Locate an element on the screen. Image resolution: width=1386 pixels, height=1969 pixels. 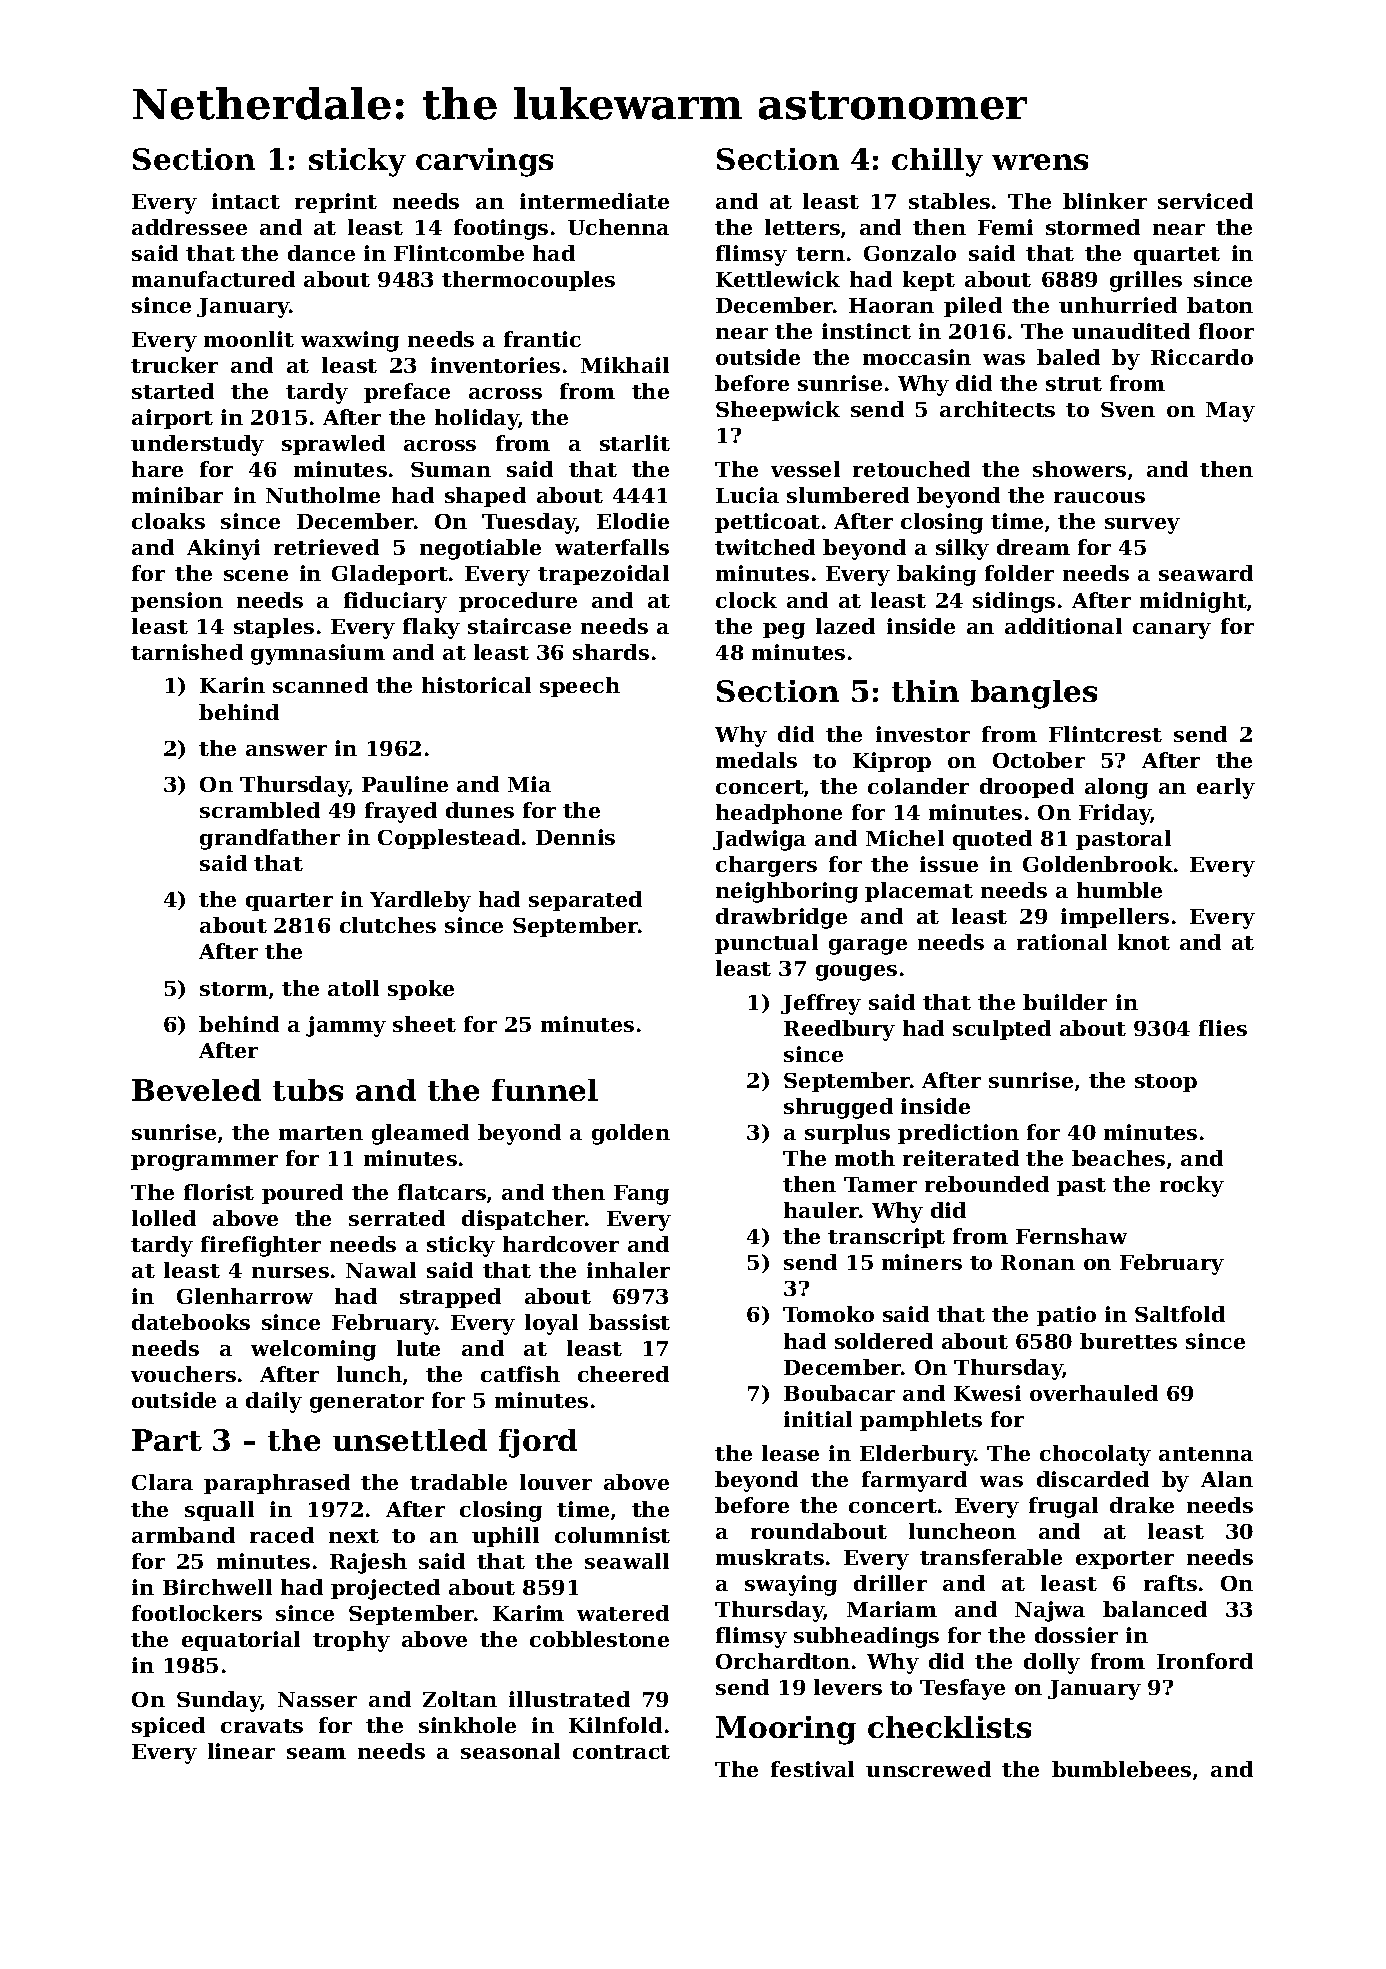
sculpted is located at coordinates (1002, 1030).
